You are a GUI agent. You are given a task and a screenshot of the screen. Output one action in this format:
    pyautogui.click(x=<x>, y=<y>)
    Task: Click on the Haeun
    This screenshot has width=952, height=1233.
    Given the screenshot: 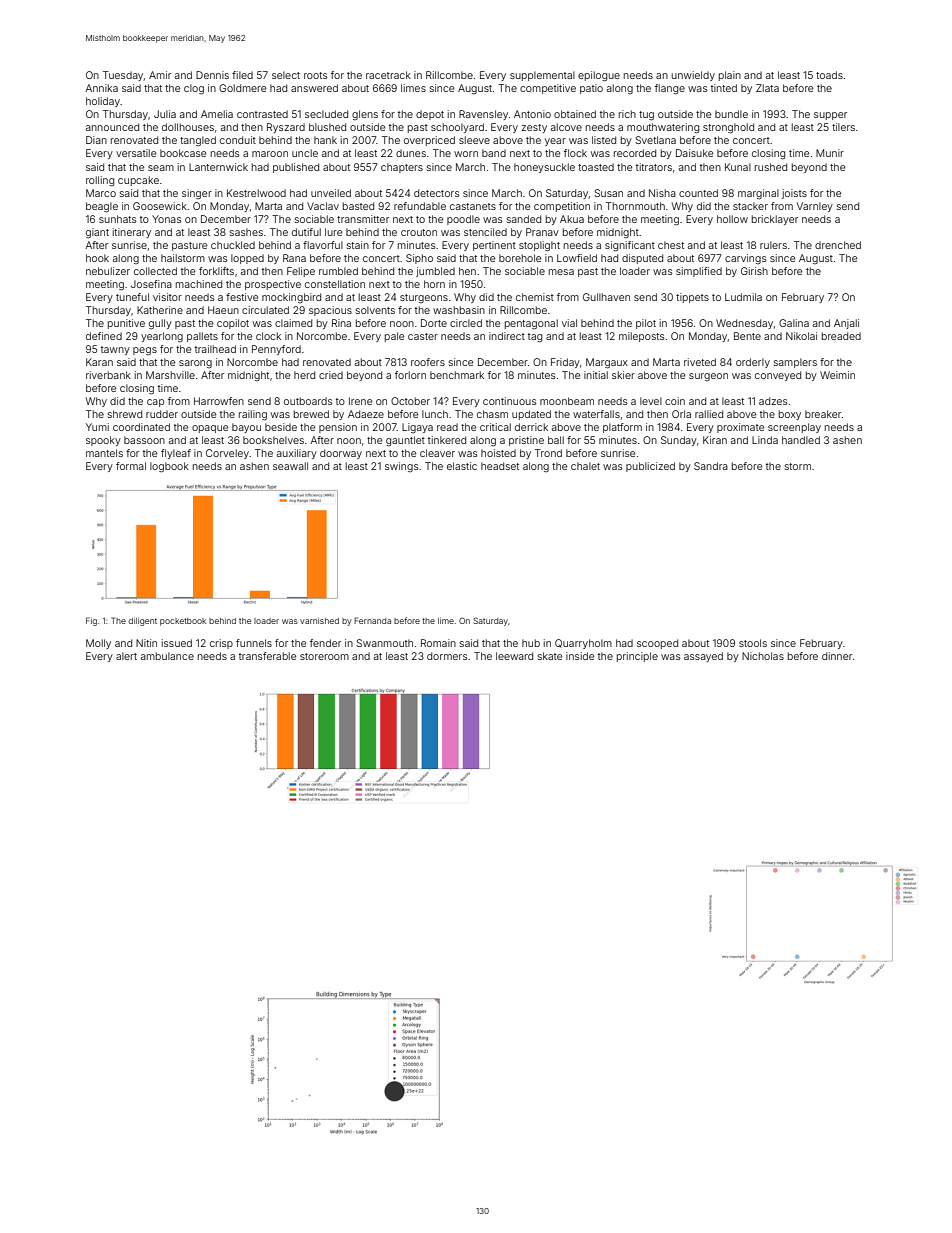 What is the action you would take?
    pyautogui.click(x=223, y=310)
